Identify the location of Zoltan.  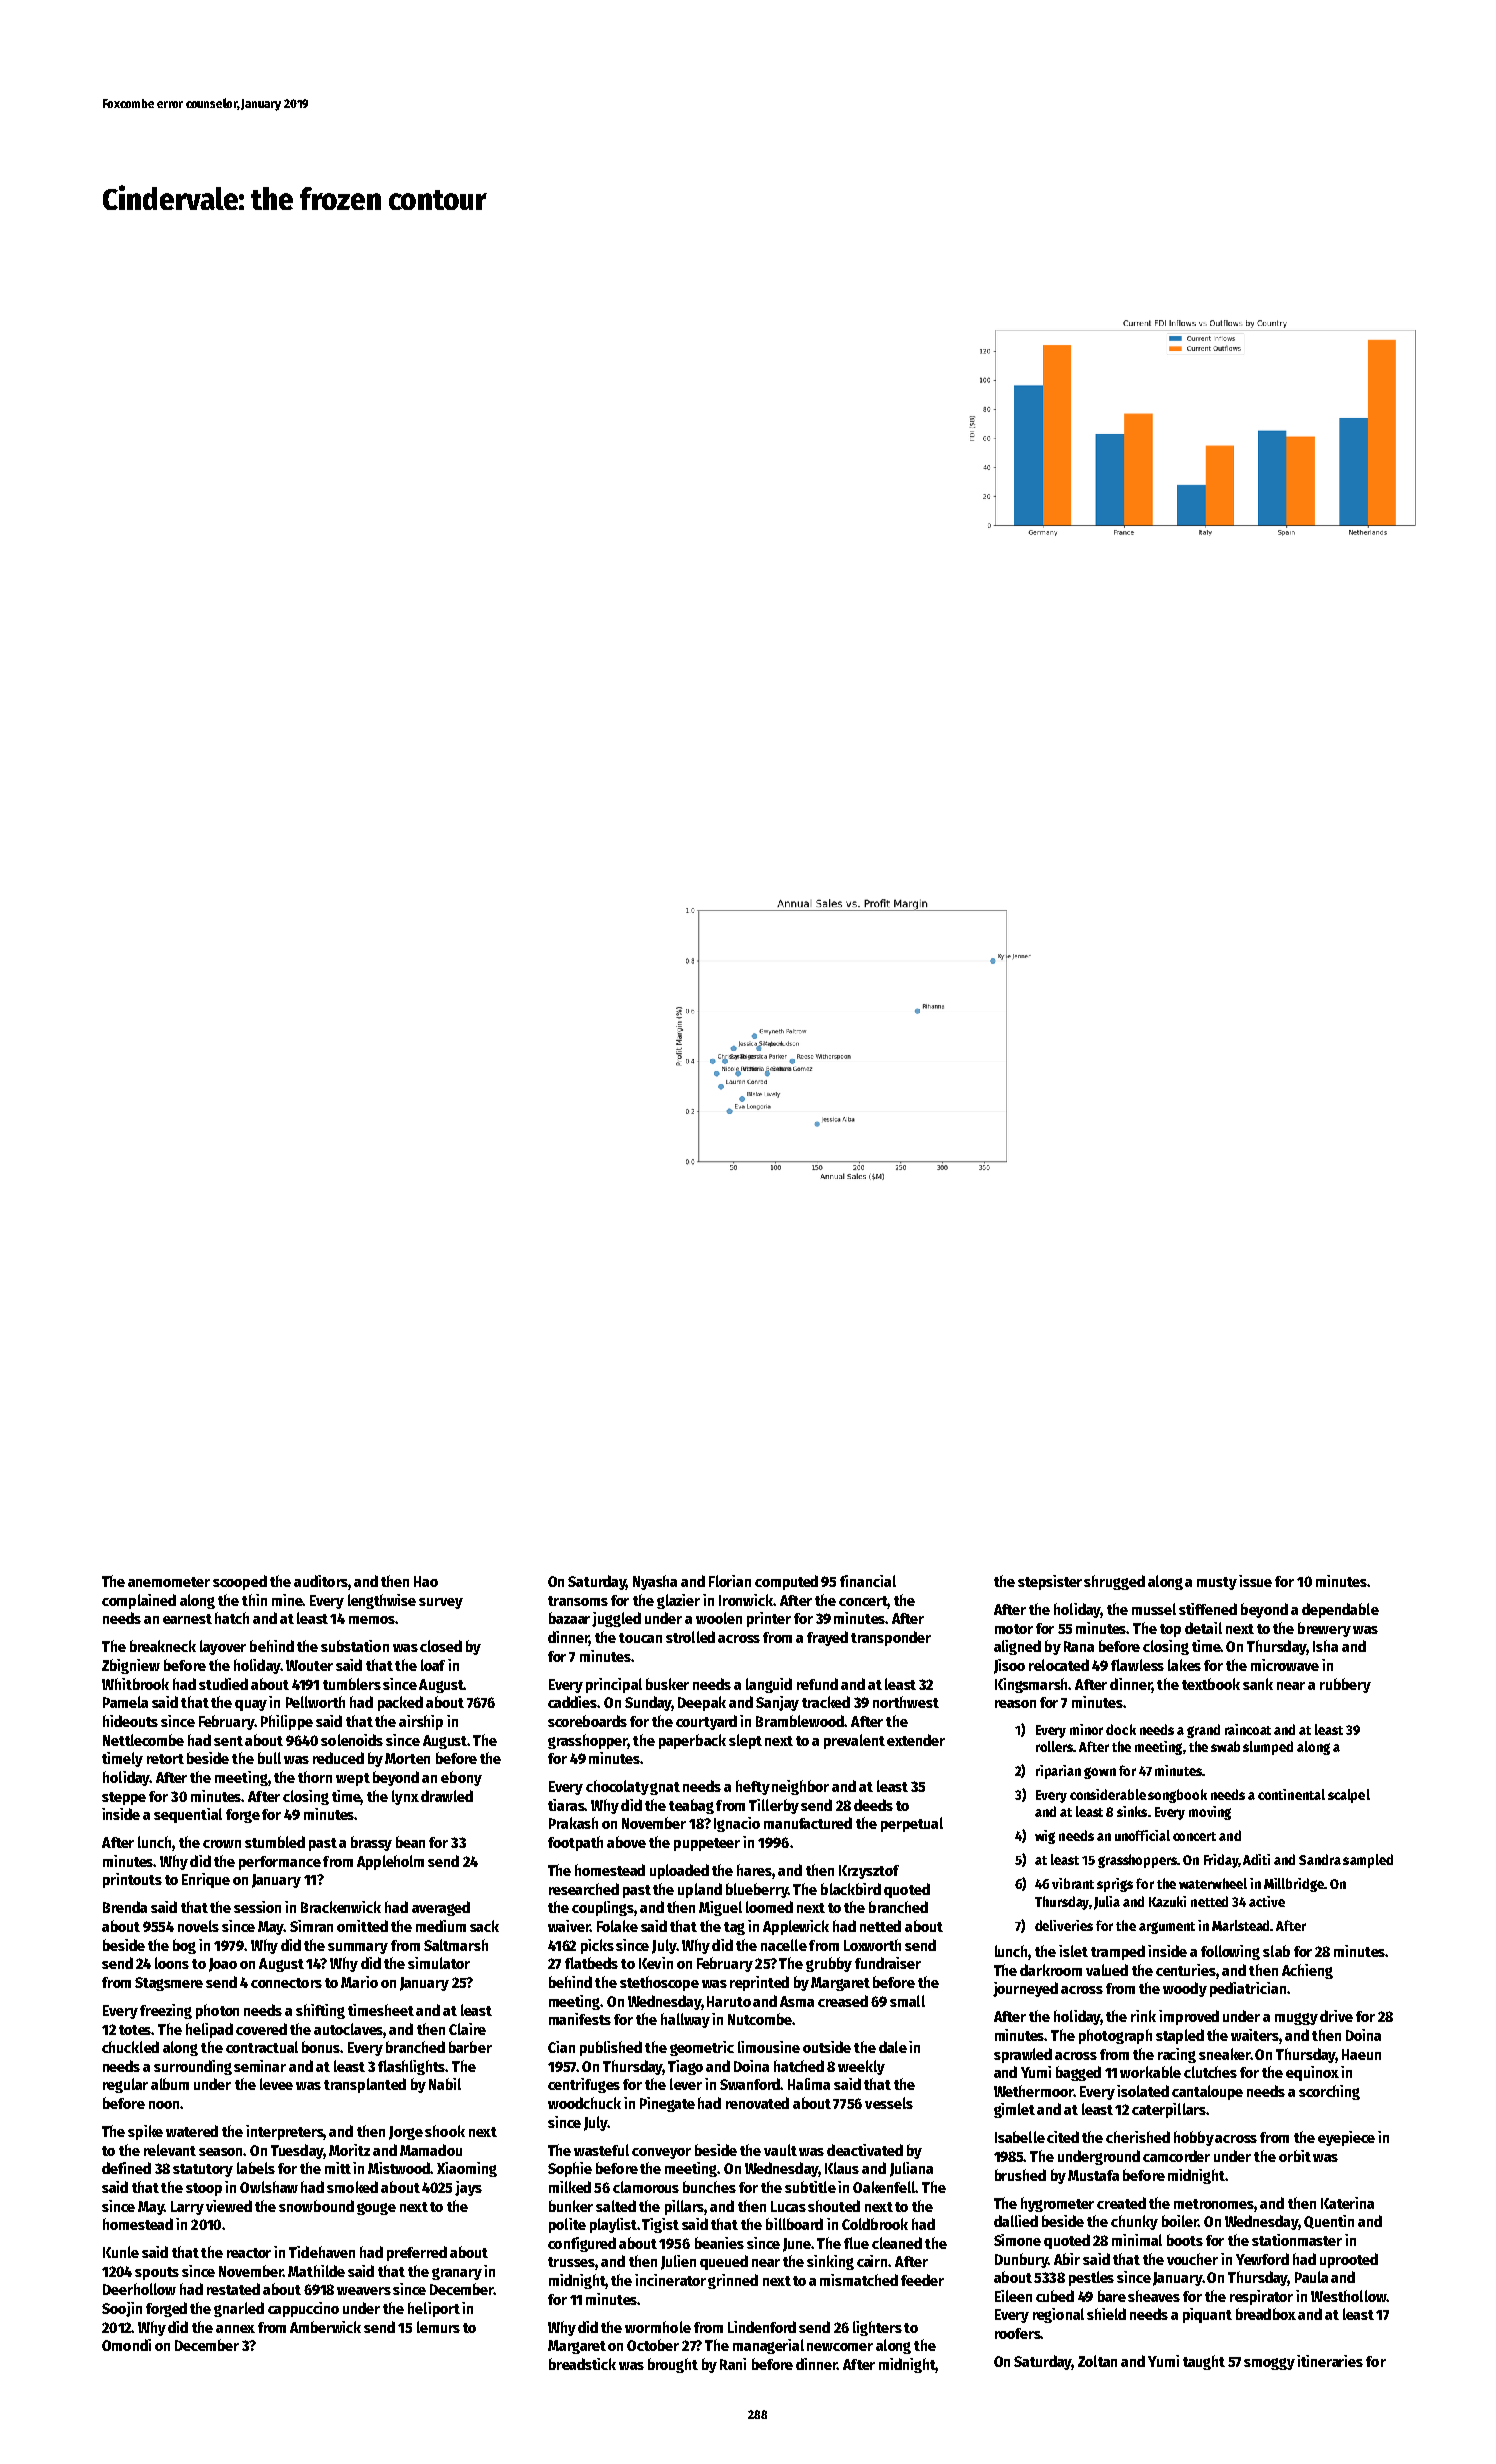
(1097, 2361).
